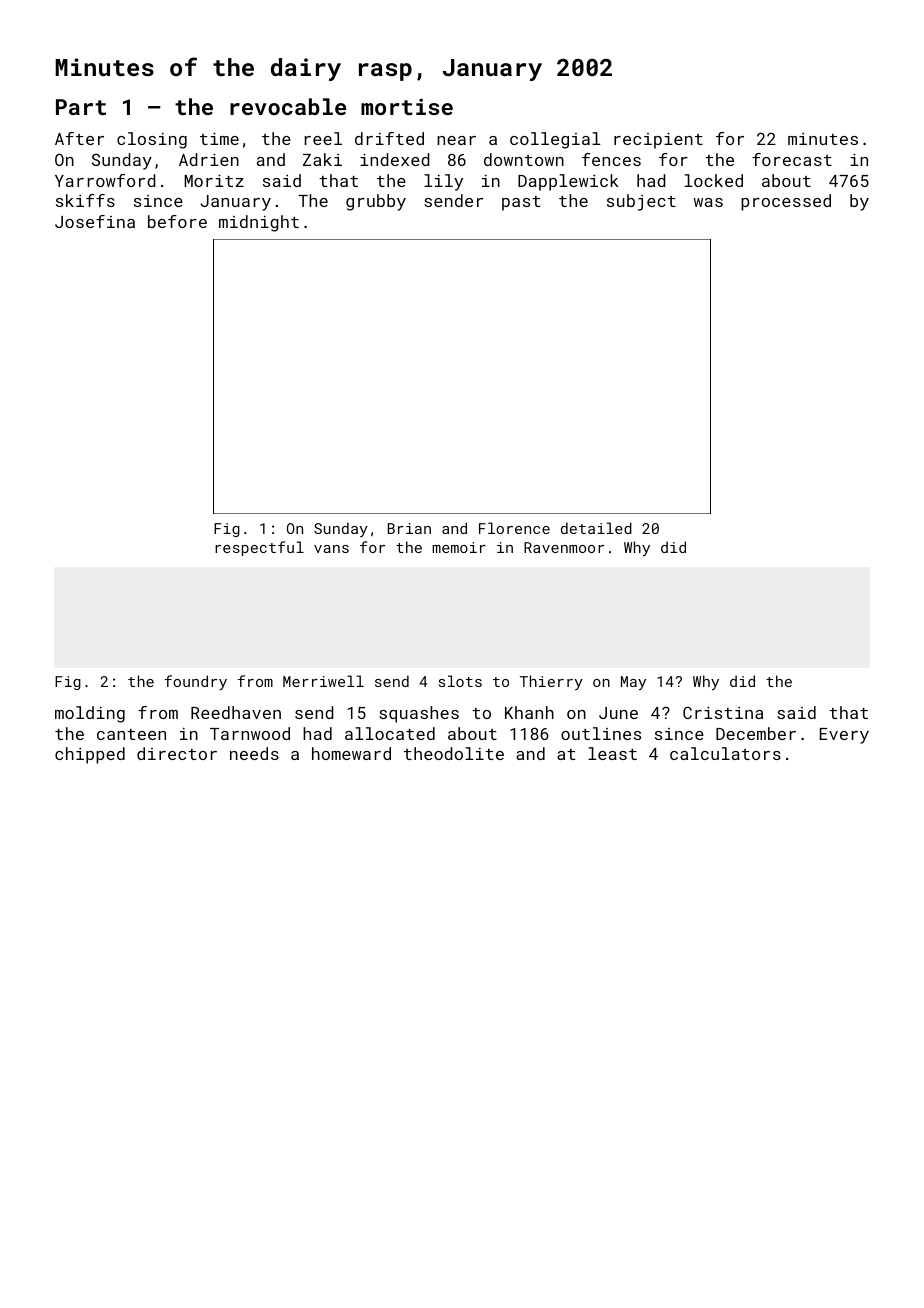 Image resolution: width=924 pixels, height=1308 pixels. Describe the element at coordinates (79, 138) in the page. I see `After` at that location.
